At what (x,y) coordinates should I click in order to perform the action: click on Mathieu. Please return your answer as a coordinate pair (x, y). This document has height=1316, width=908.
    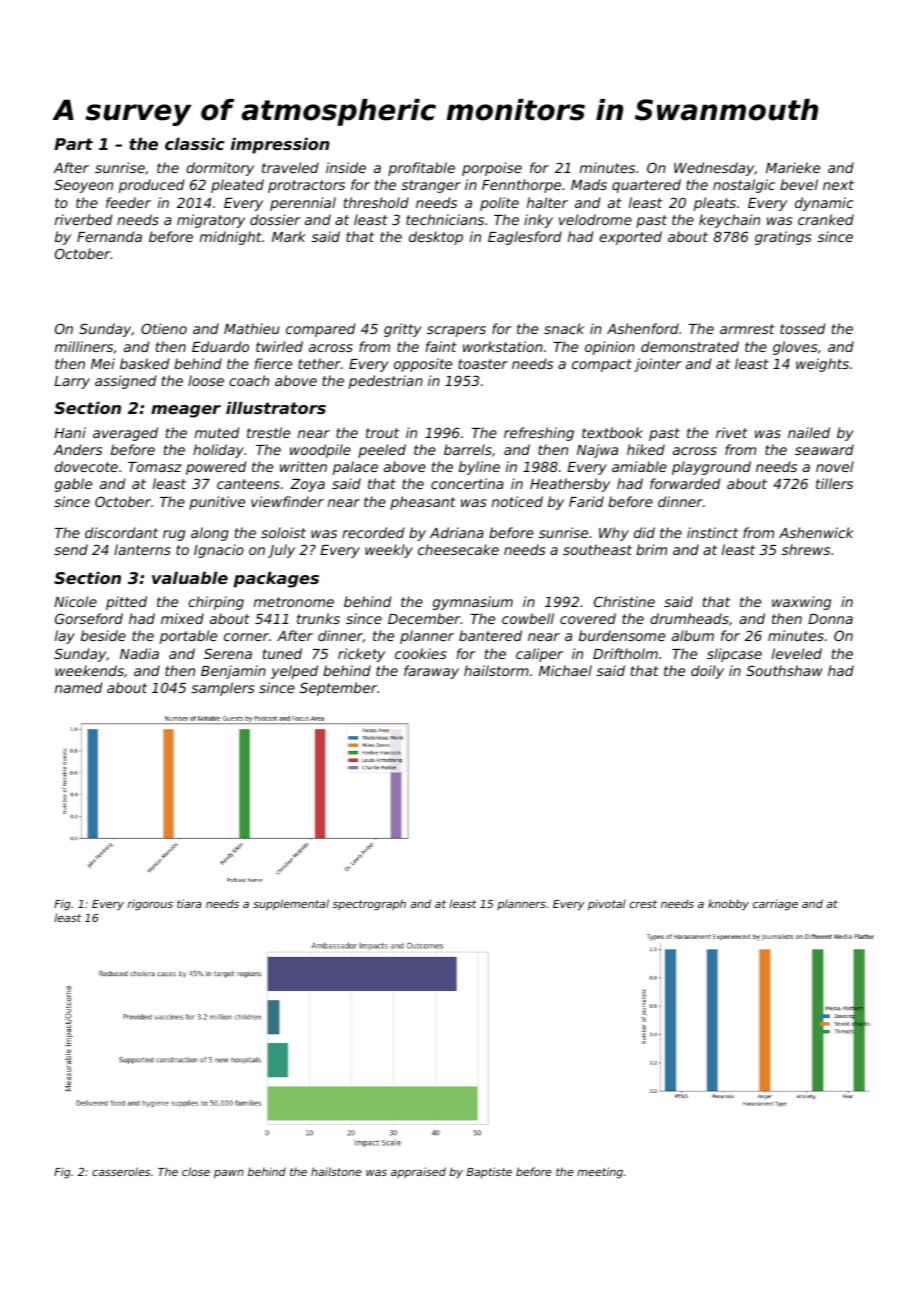
    Looking at the image, I should click on (251, 328).
